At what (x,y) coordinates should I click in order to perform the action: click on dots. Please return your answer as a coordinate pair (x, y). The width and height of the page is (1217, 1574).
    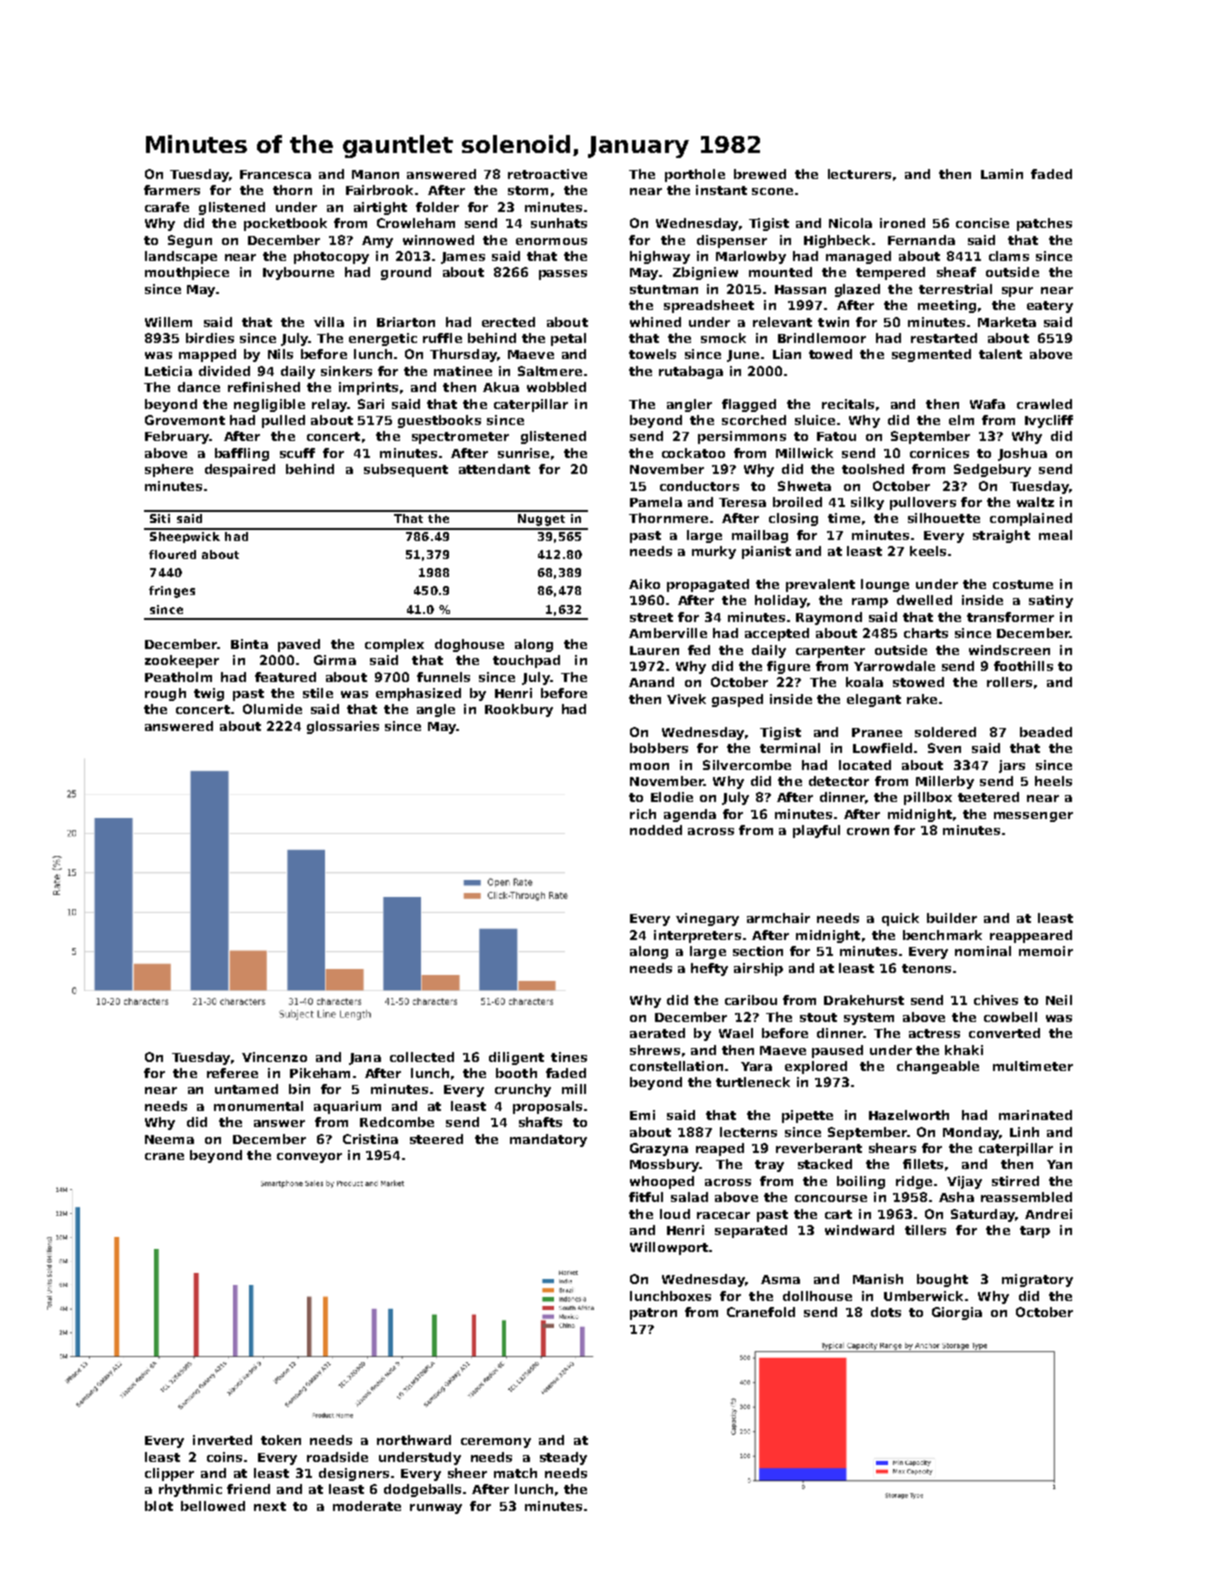
    Looking at the image, I should click on (886, 1312).
